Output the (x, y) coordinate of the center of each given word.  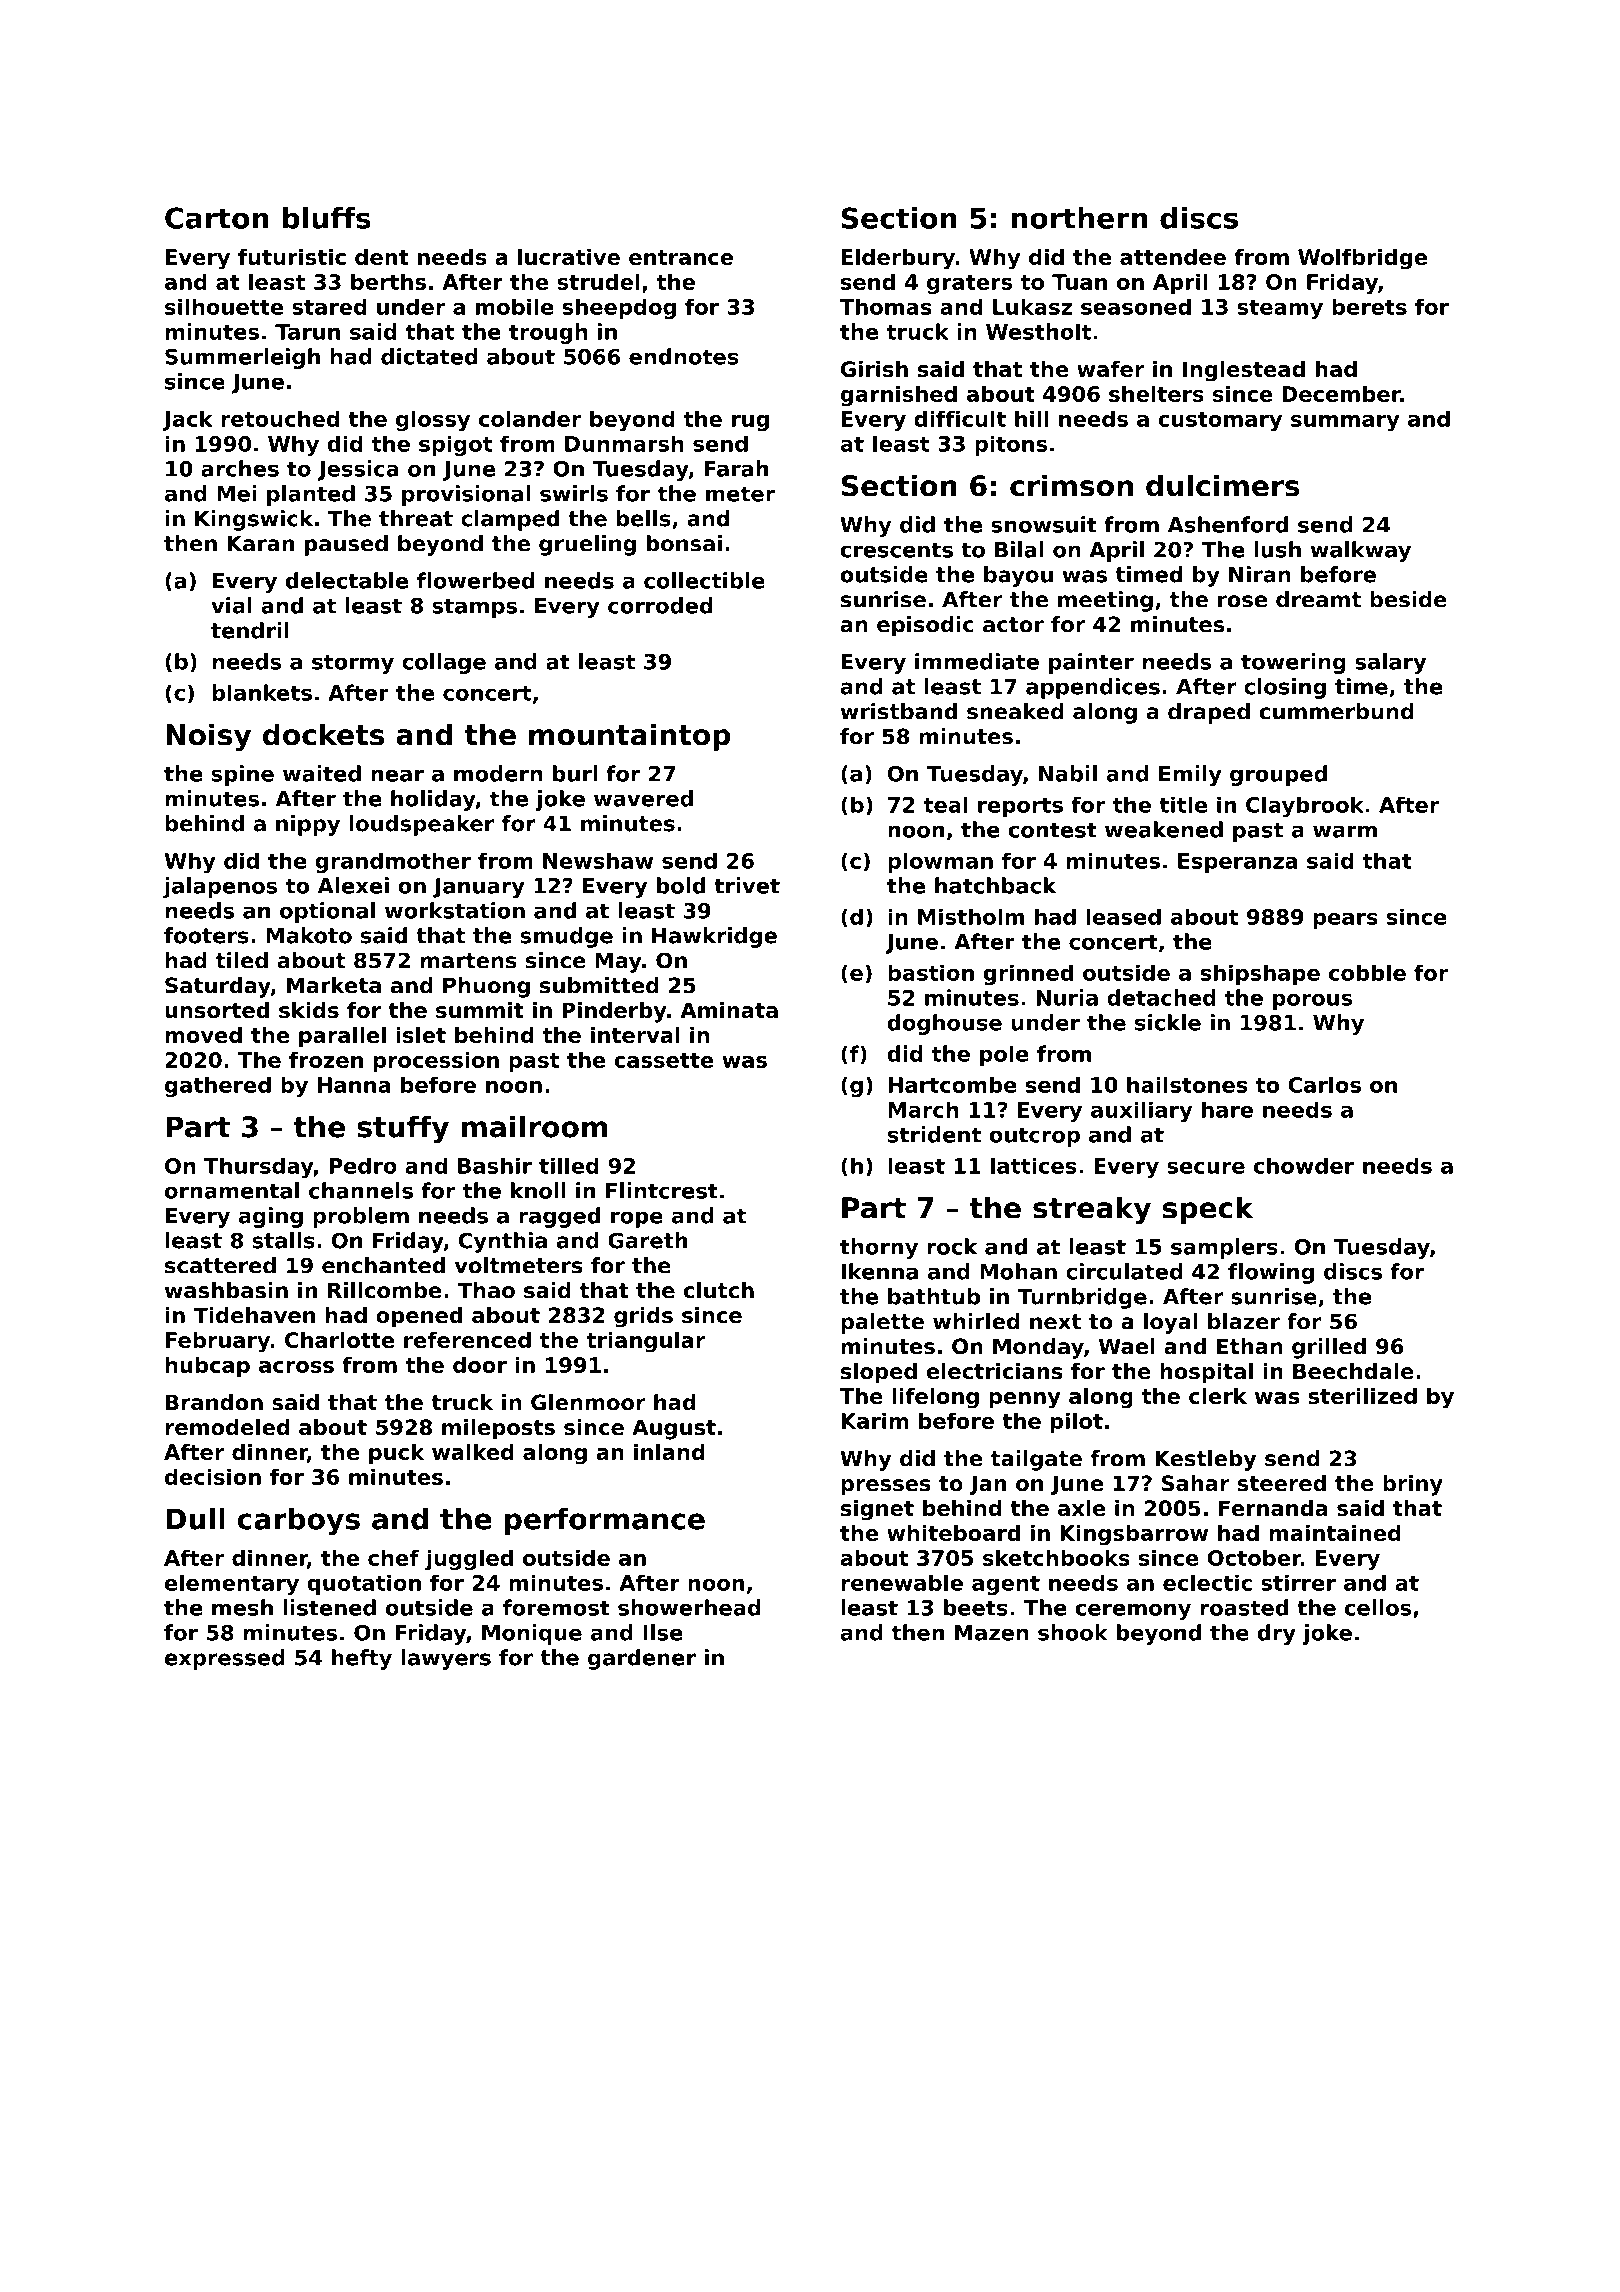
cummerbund (1336, 711)
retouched (280, 418)
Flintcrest (662, 1190)
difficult (960, 418)
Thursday (258, 1167)
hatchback (995, 885)
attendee (1173, 257)
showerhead (689, 1607)
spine (243, 775)
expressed (225, 1659)
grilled (1329, 1348)
